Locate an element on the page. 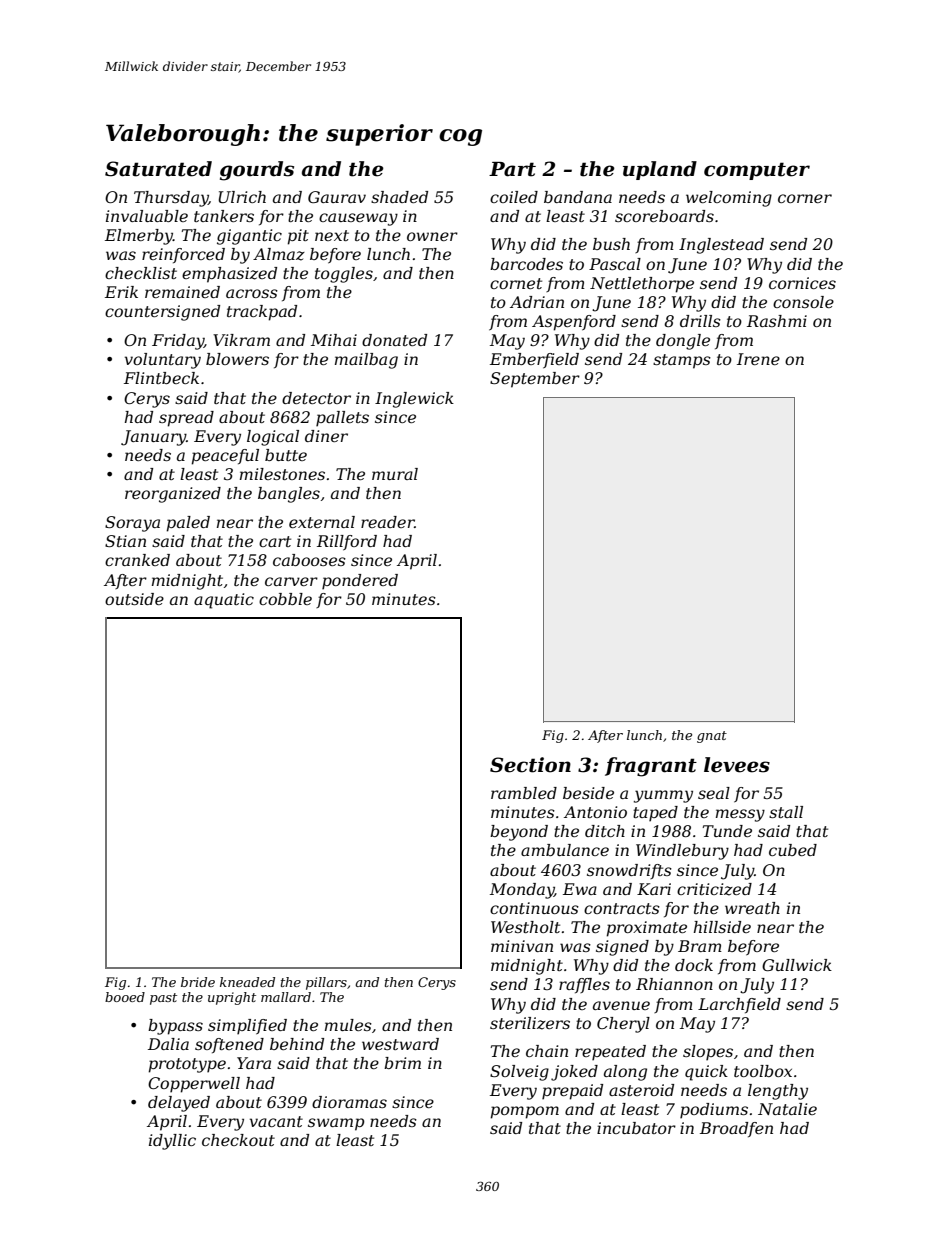  rambled is located at coordinates (524, 793).
